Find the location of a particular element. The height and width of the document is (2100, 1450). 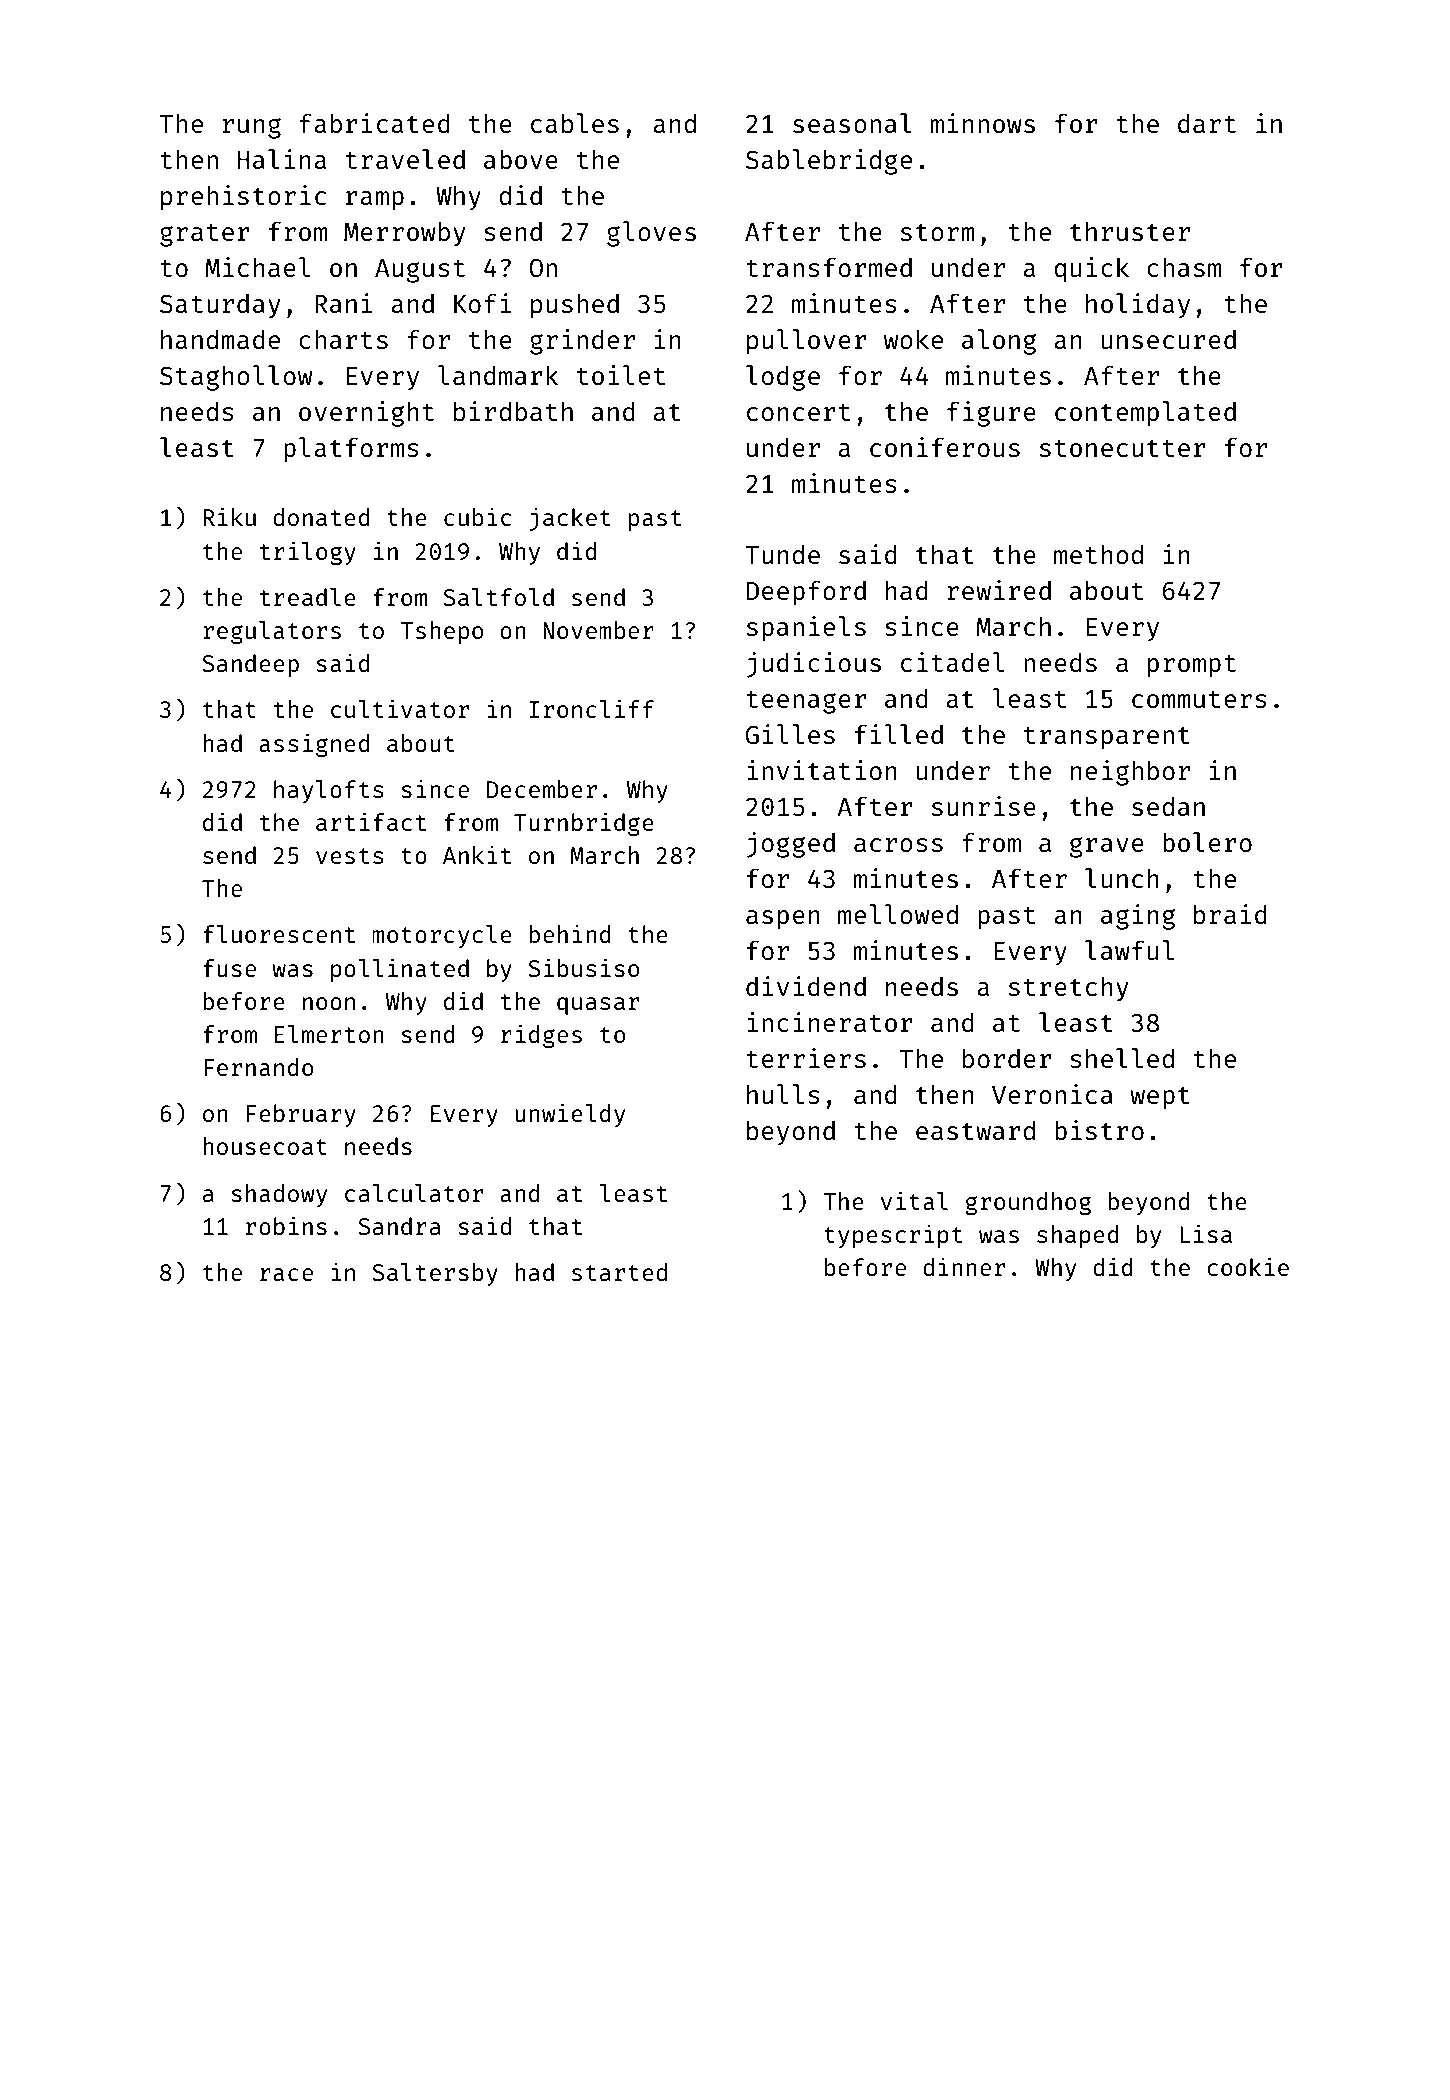

started is located at coordinates (619, 1272).
